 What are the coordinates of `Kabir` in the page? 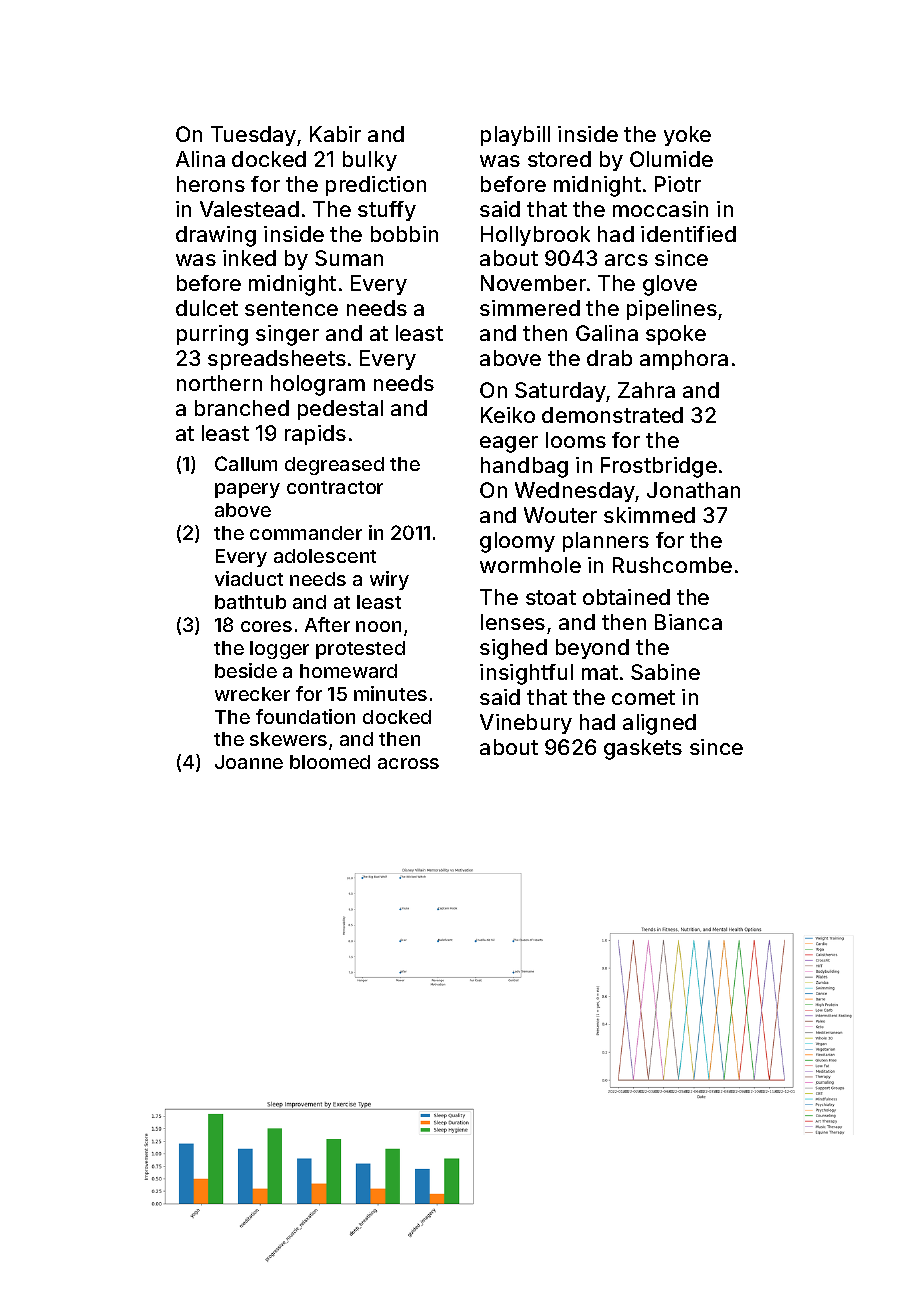 It's located at (335, 134).
